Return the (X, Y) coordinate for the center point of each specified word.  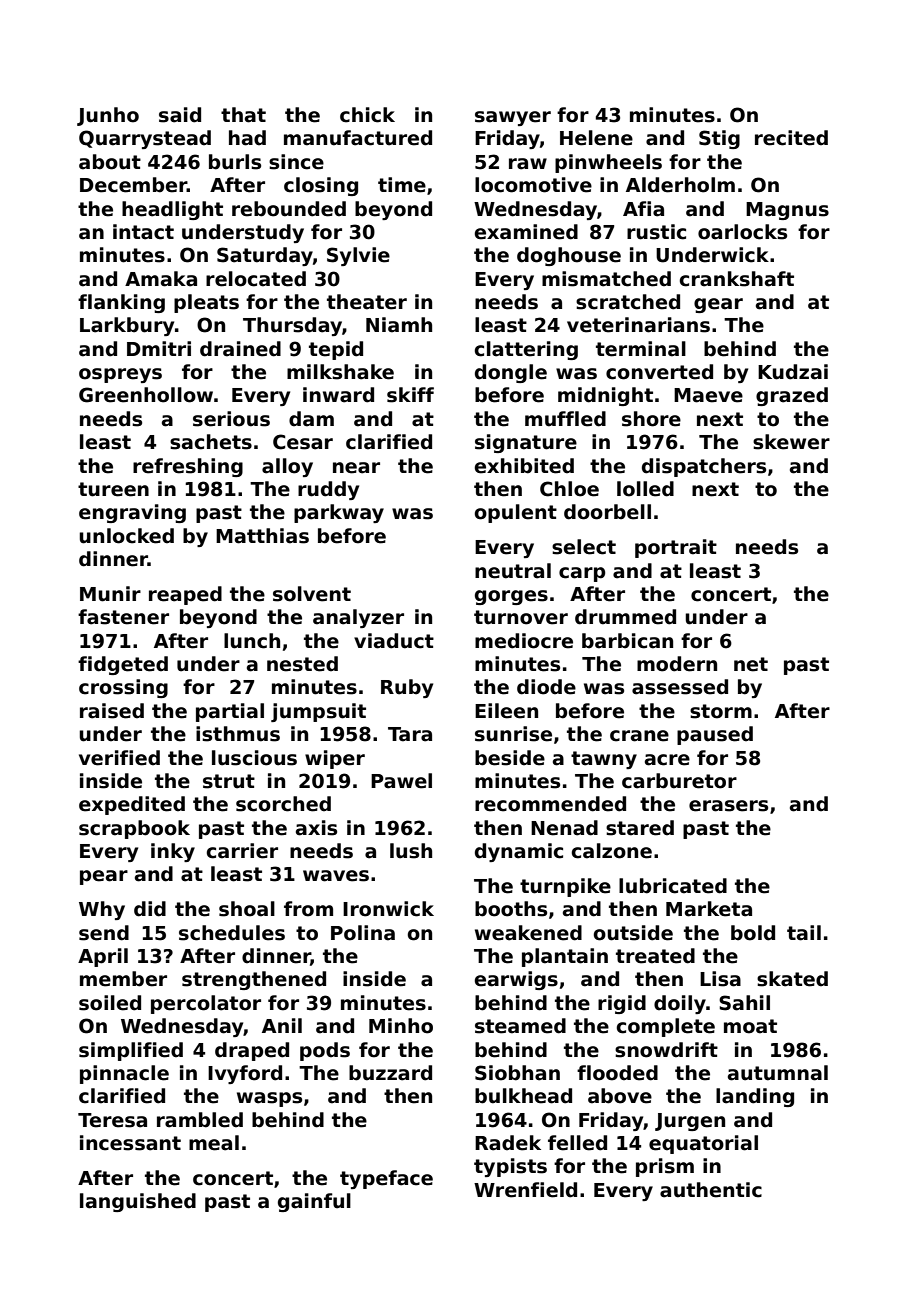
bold (753, 933)
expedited (132, 805)
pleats (206, 303)
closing (321, 186)
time (402, 185)
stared (640, 828)
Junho (108, 116)
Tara (410, 734)
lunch (252, 641)
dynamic (519, 852)
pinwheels (608, 163)
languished (138, 1202)
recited (791, 138)
